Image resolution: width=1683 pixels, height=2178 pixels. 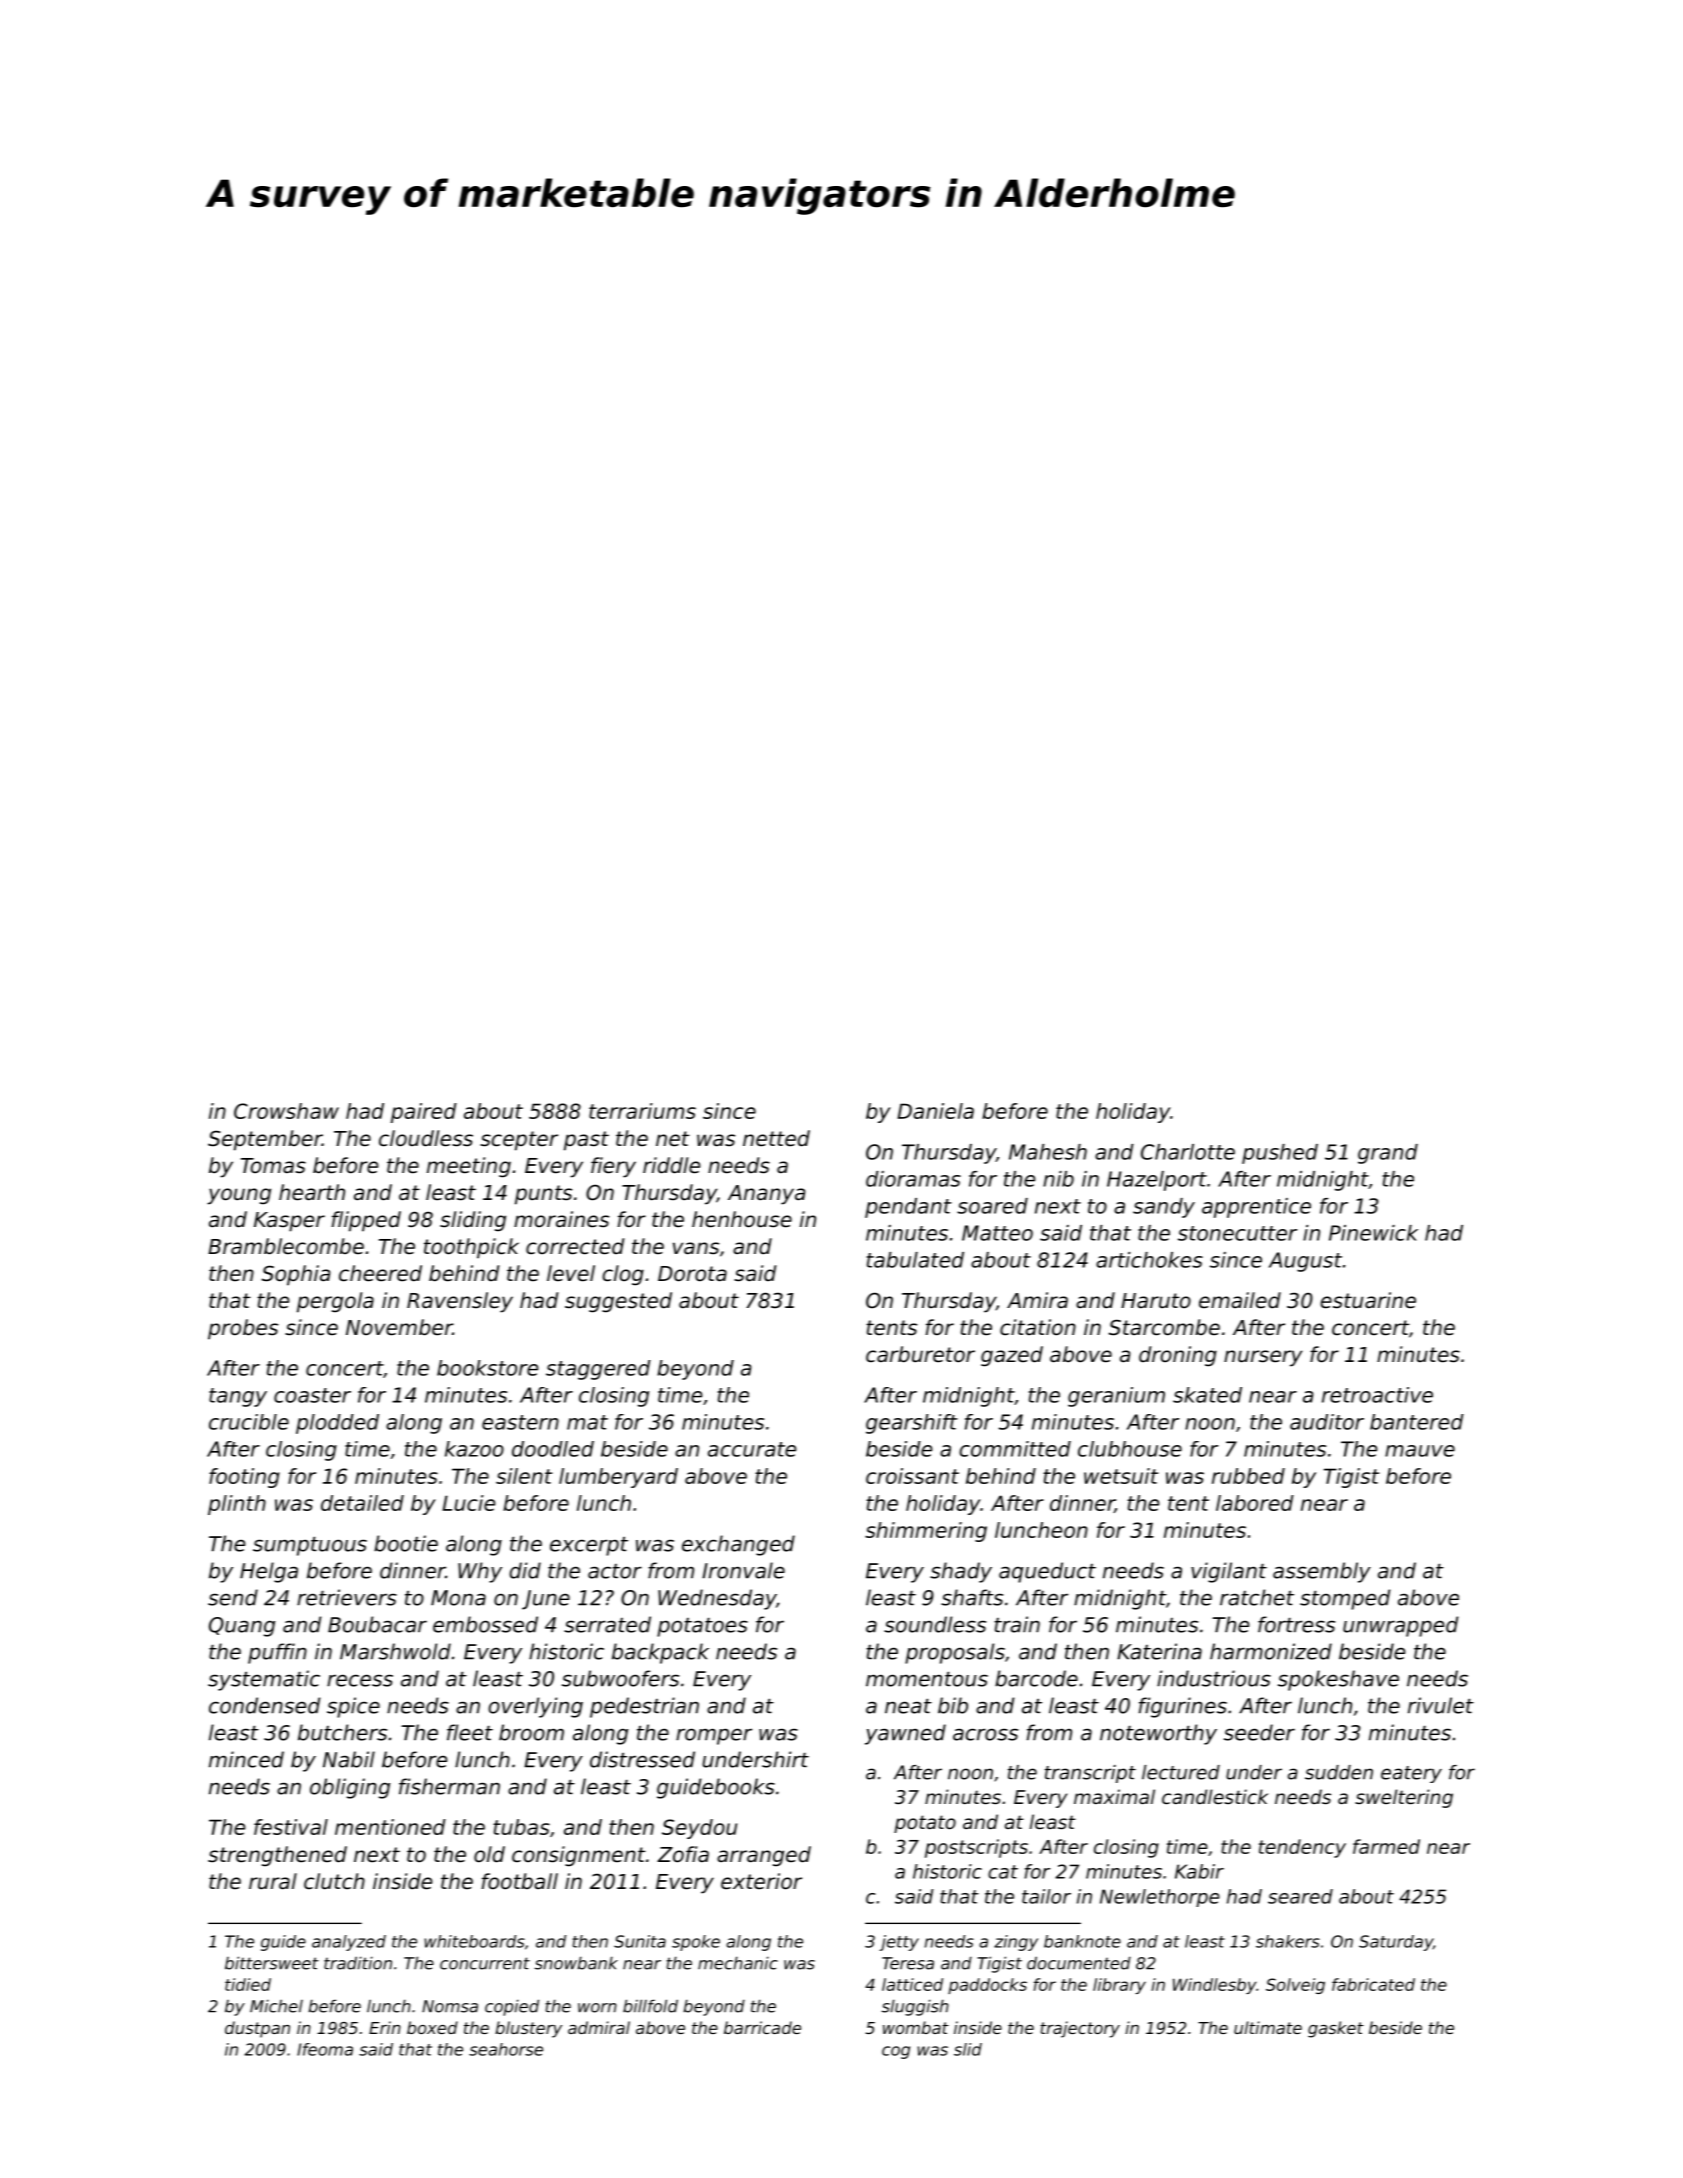 I want to click on Charlotte, so click(x=1188, y=1152).
